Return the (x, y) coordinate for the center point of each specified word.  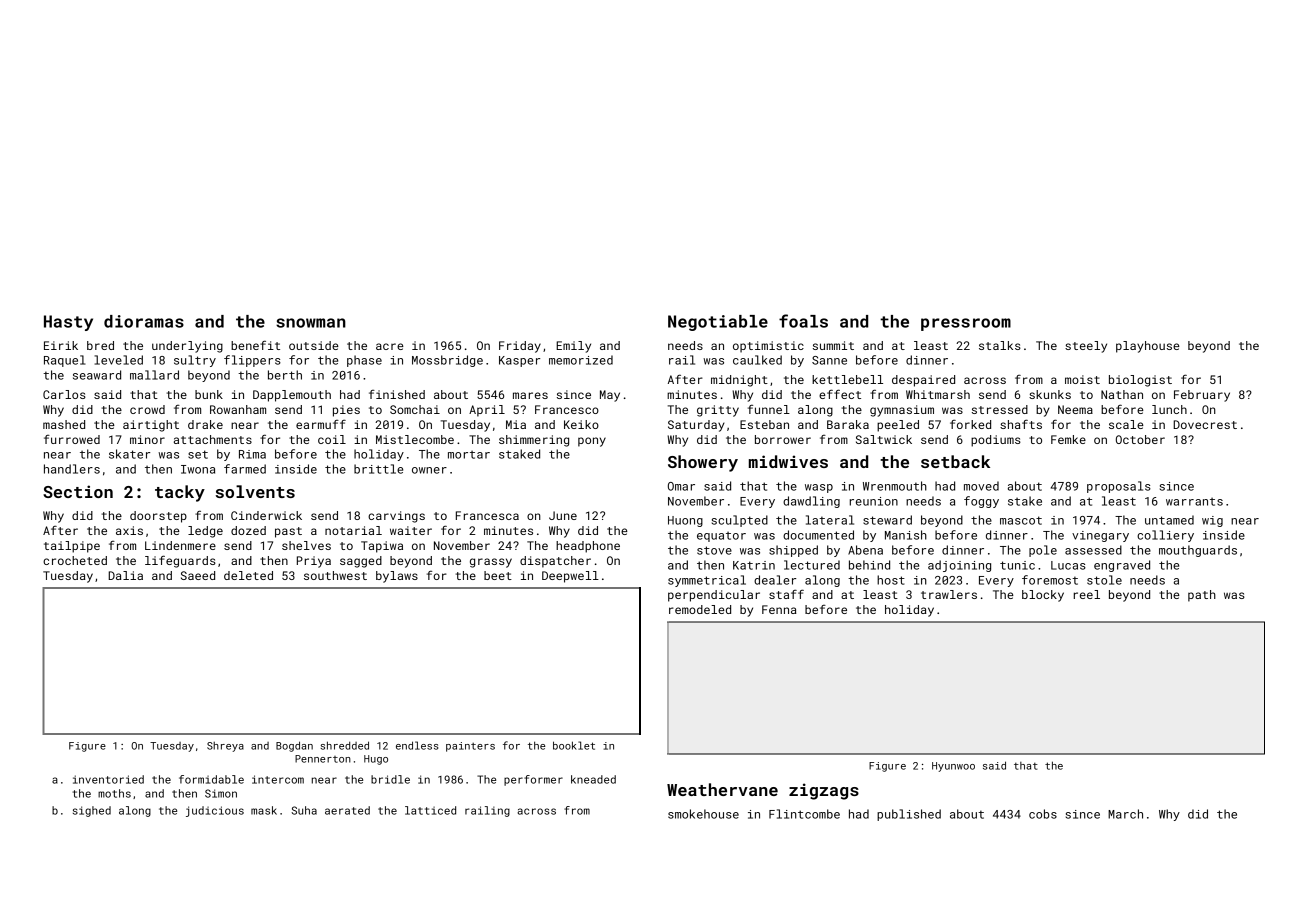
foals (803, 321)
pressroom (966, 324)
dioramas (144, 321)
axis (129, 530)
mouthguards (1198, 551)
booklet (574, 745)
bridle (390, 779)
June (563, 515)
